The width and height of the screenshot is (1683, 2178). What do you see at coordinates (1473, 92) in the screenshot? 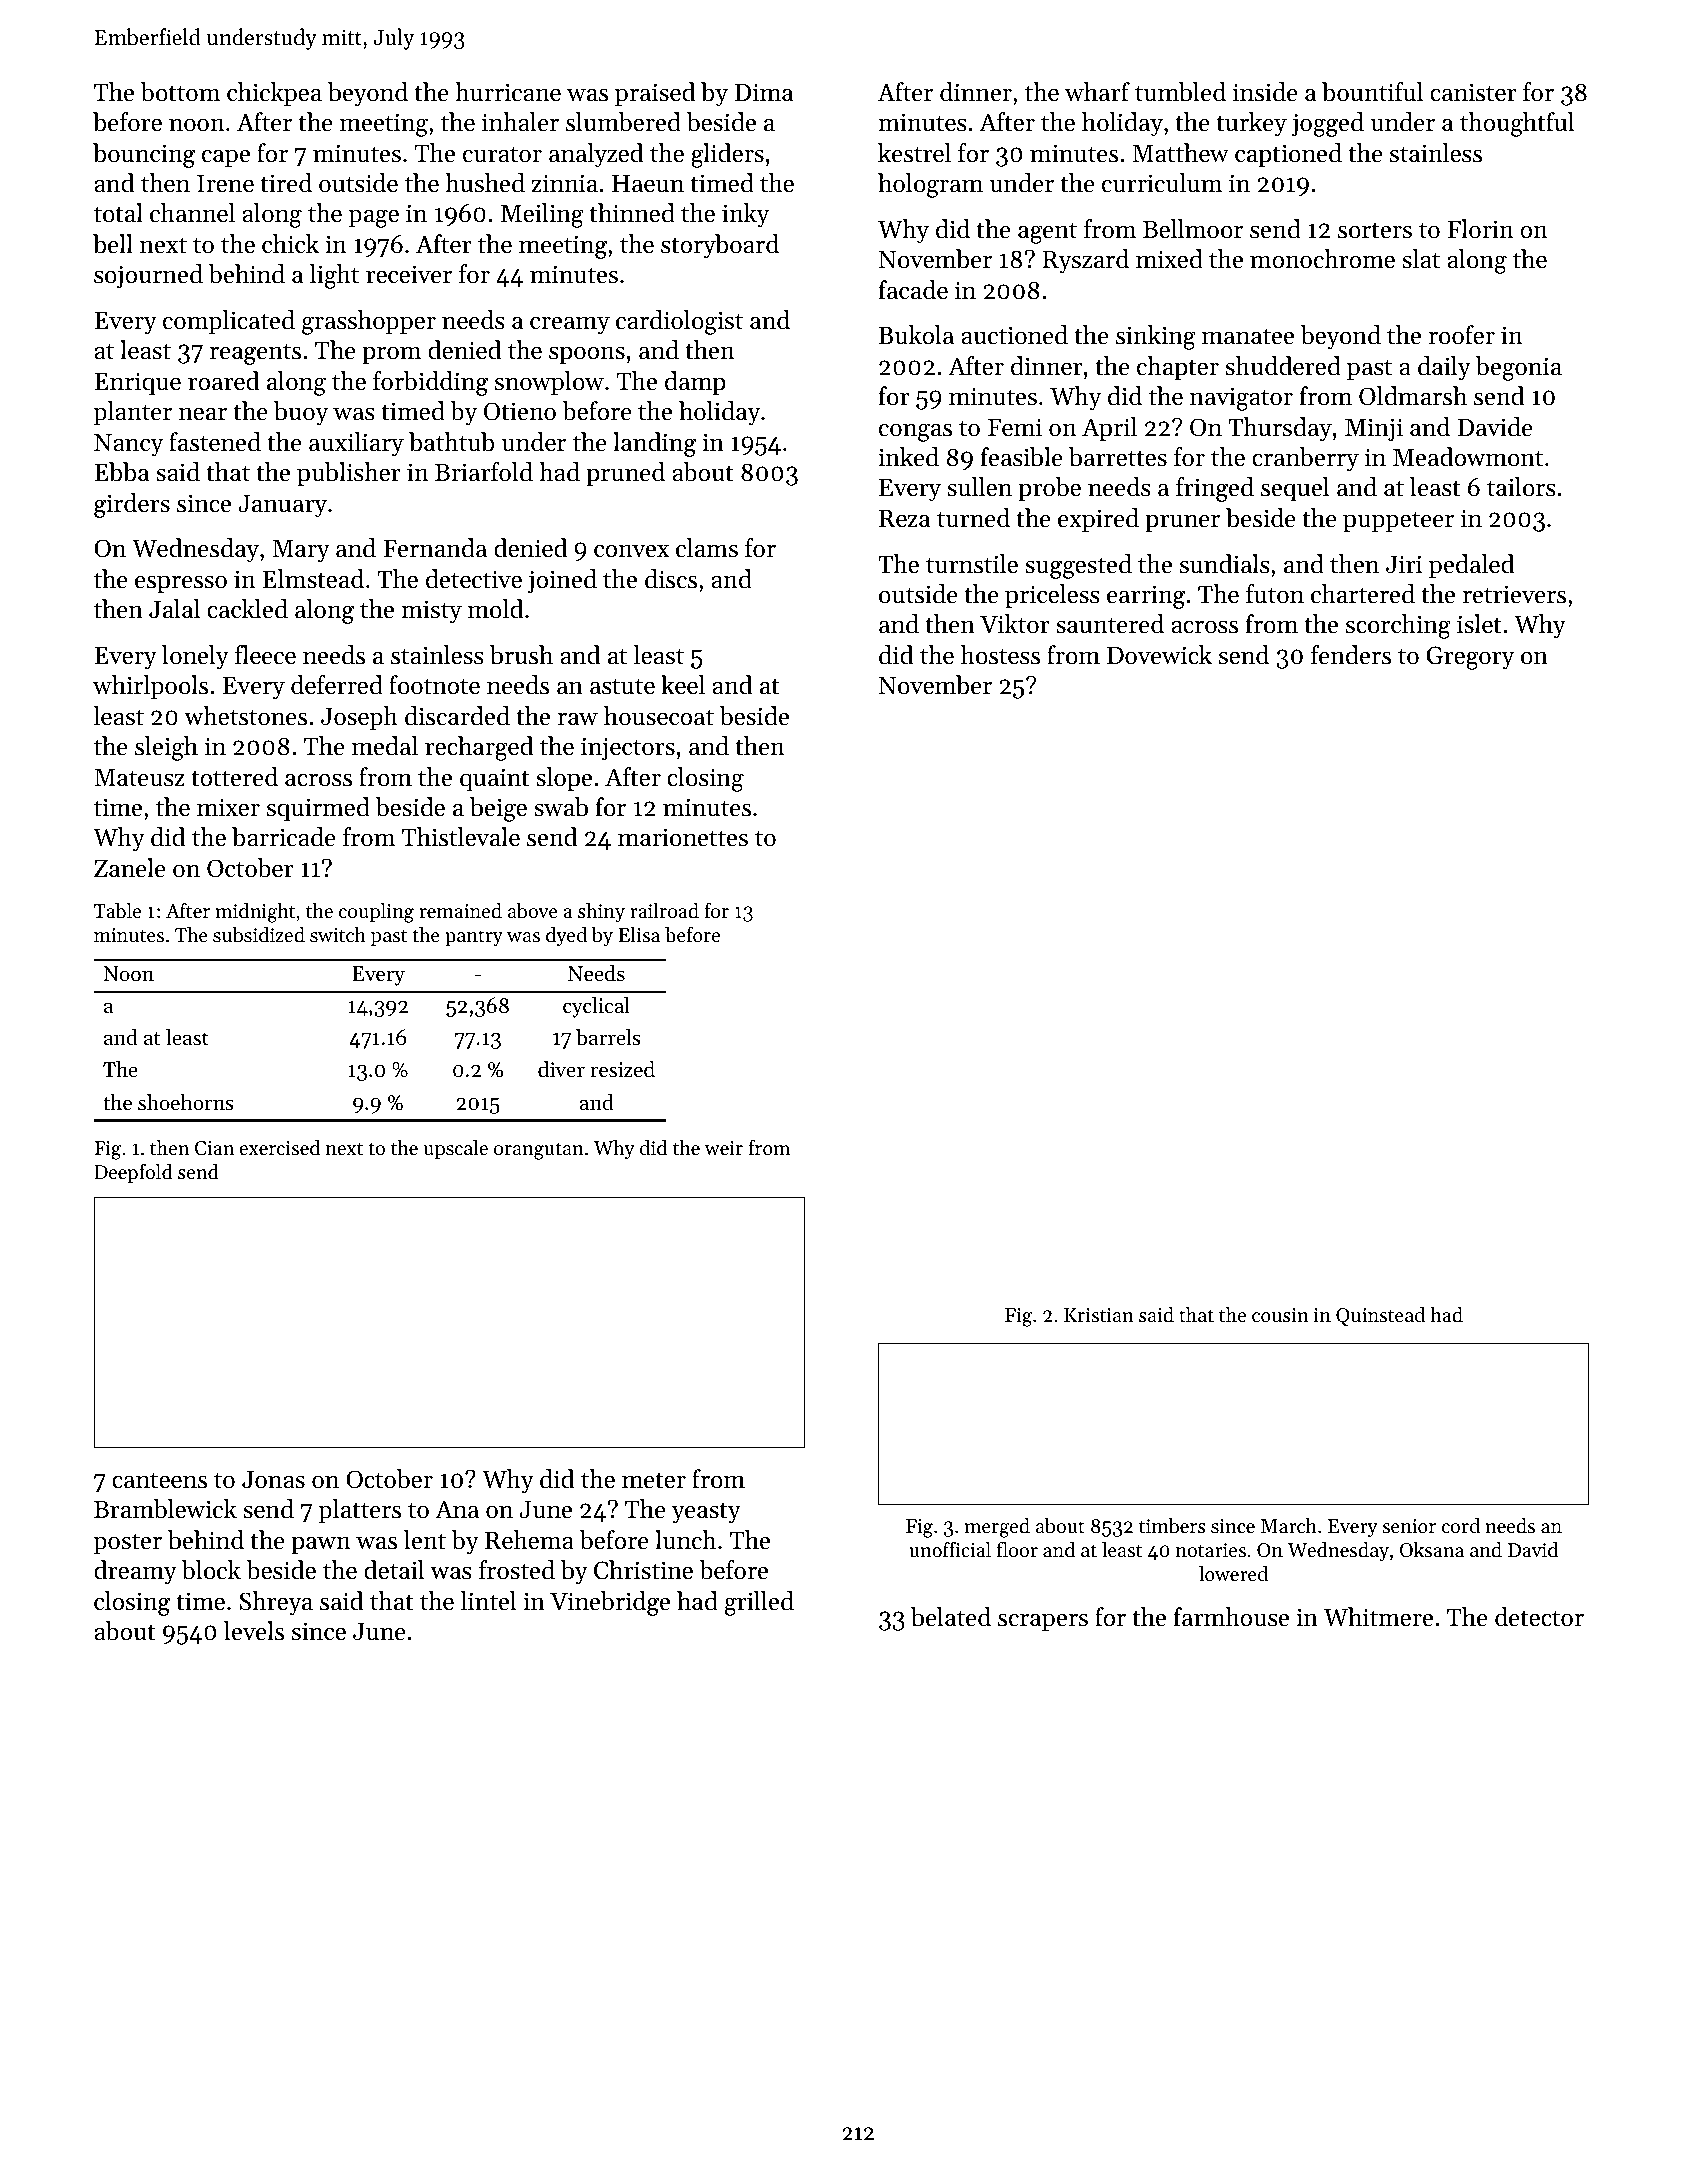
I see `canister` at bounding box center [1473, 92].
